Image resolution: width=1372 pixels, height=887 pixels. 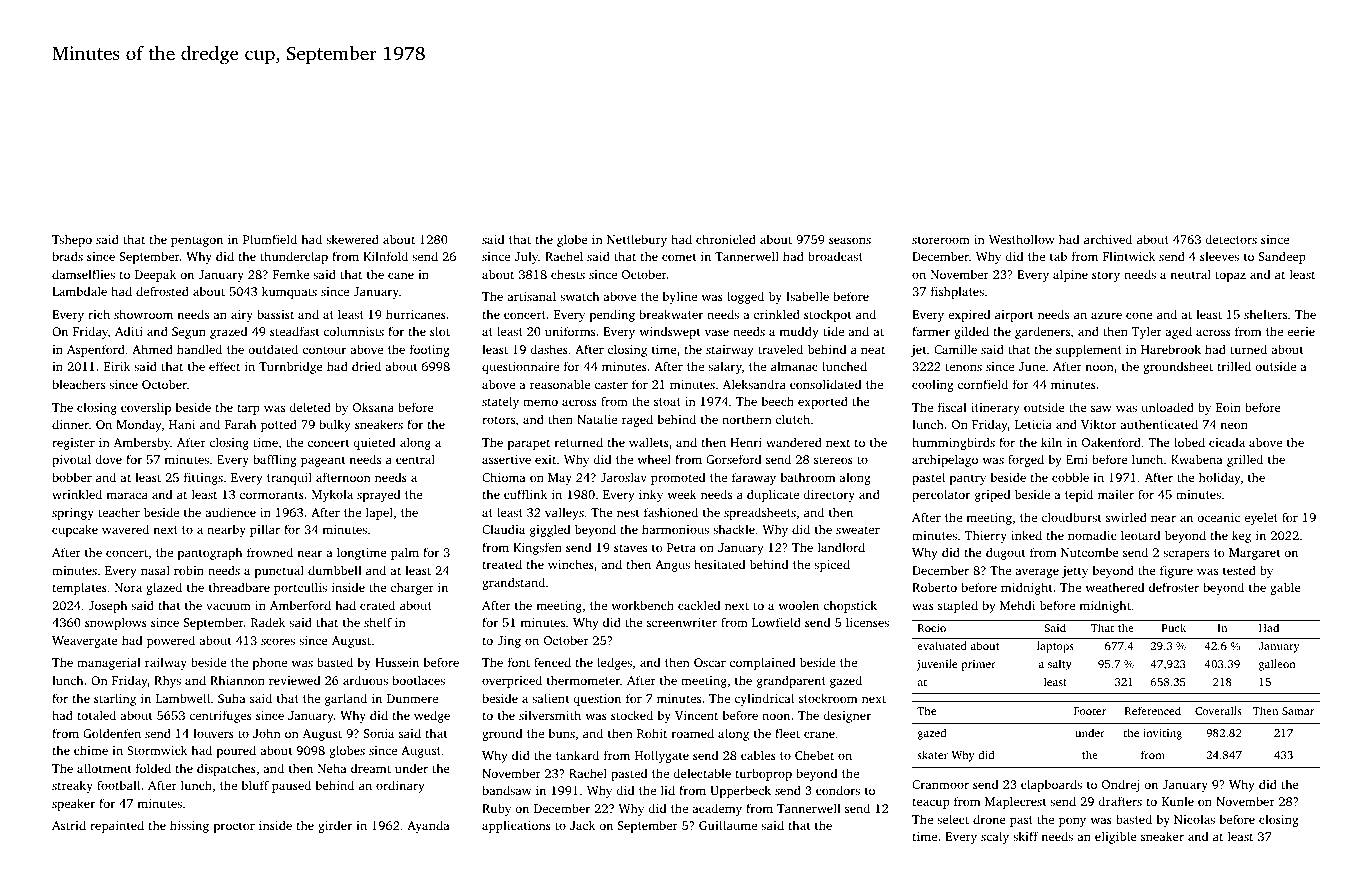 What do you see at coordinates (1108, 239) in the page?
I see `archived` at bounding box center [1108, 239].
